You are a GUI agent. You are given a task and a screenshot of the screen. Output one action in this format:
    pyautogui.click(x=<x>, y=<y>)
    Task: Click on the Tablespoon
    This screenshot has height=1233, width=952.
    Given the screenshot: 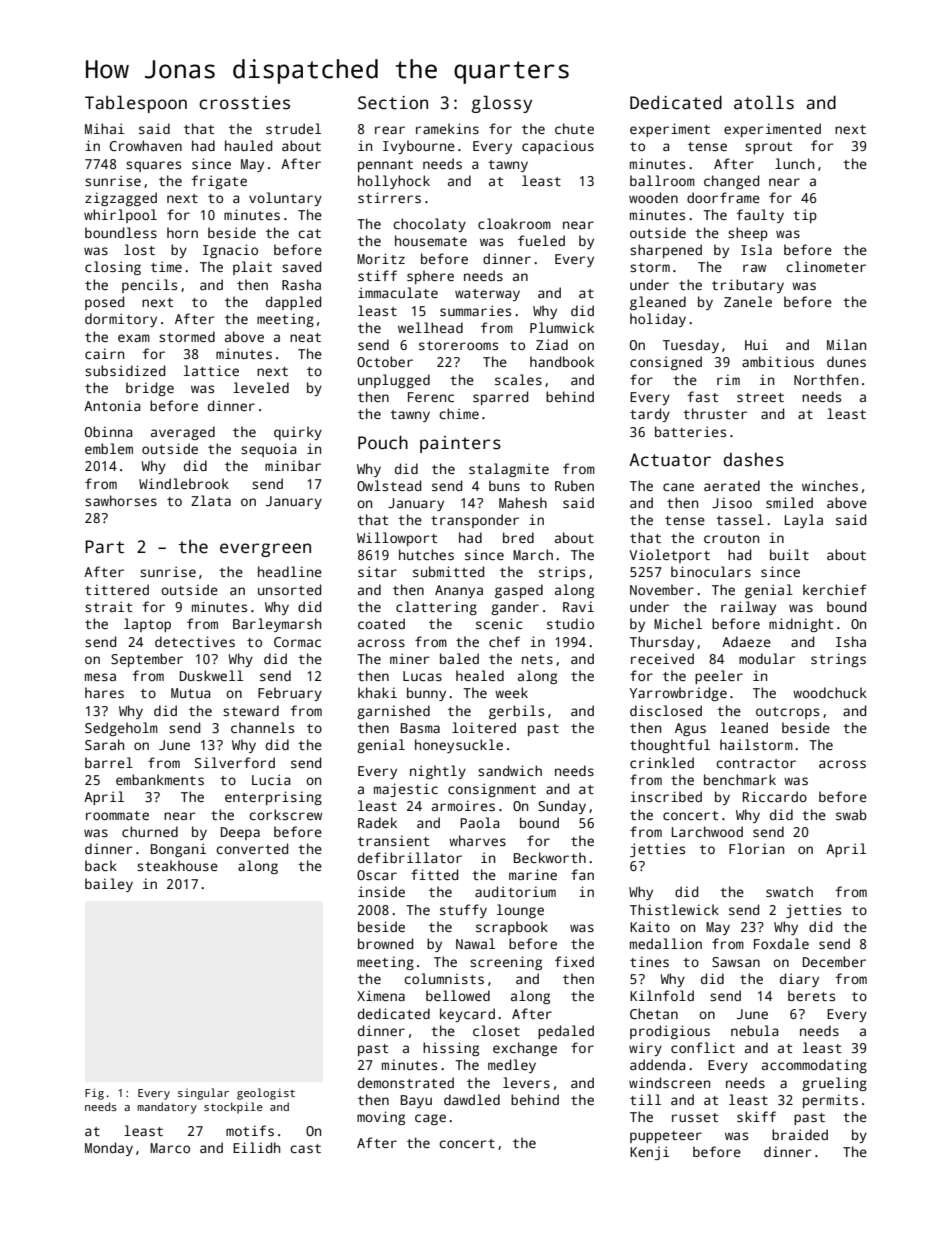 What is the action you would take?
    pyautogui.click(x=136, y=104)
